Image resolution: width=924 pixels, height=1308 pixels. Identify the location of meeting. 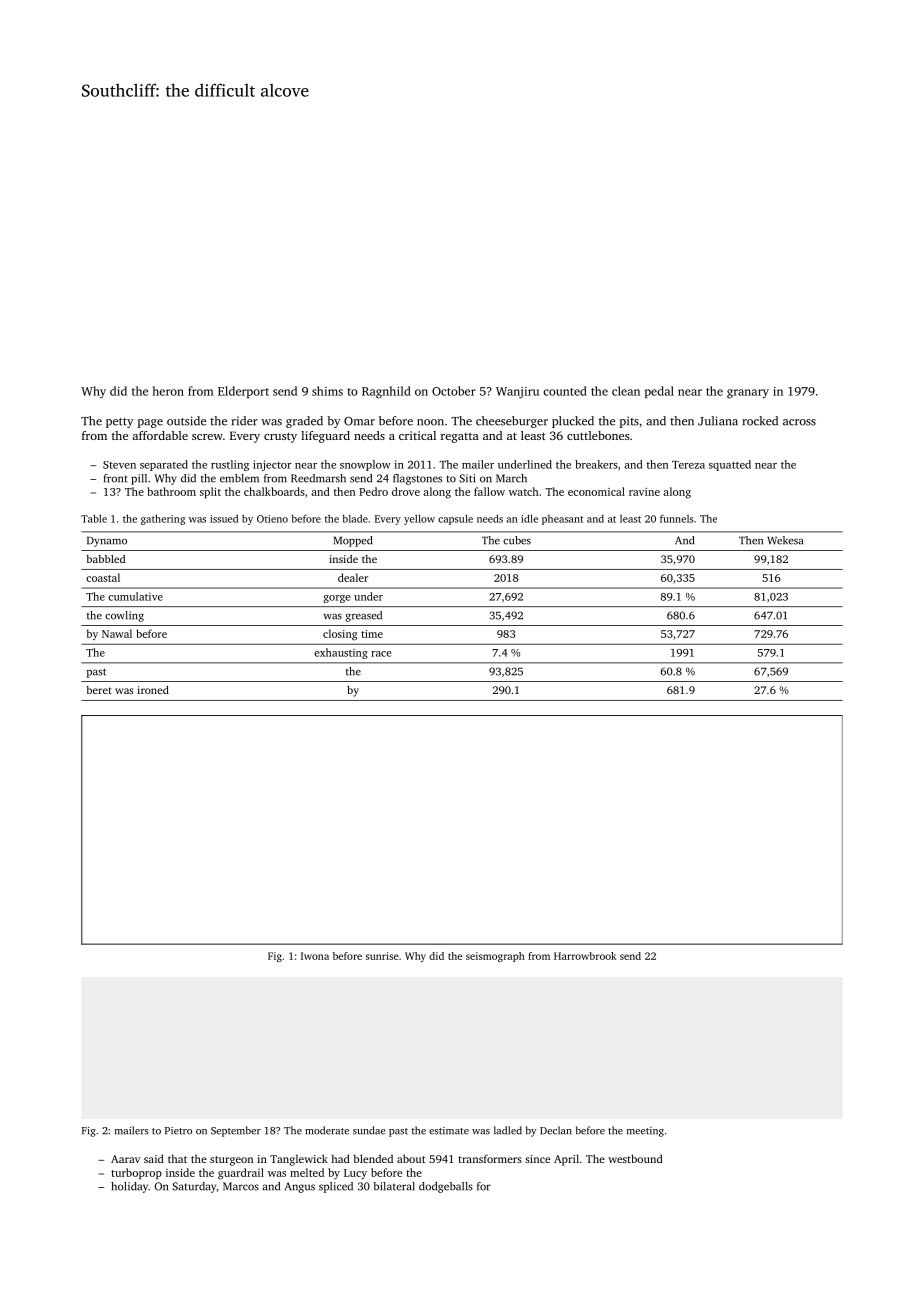
(645, 1132).
